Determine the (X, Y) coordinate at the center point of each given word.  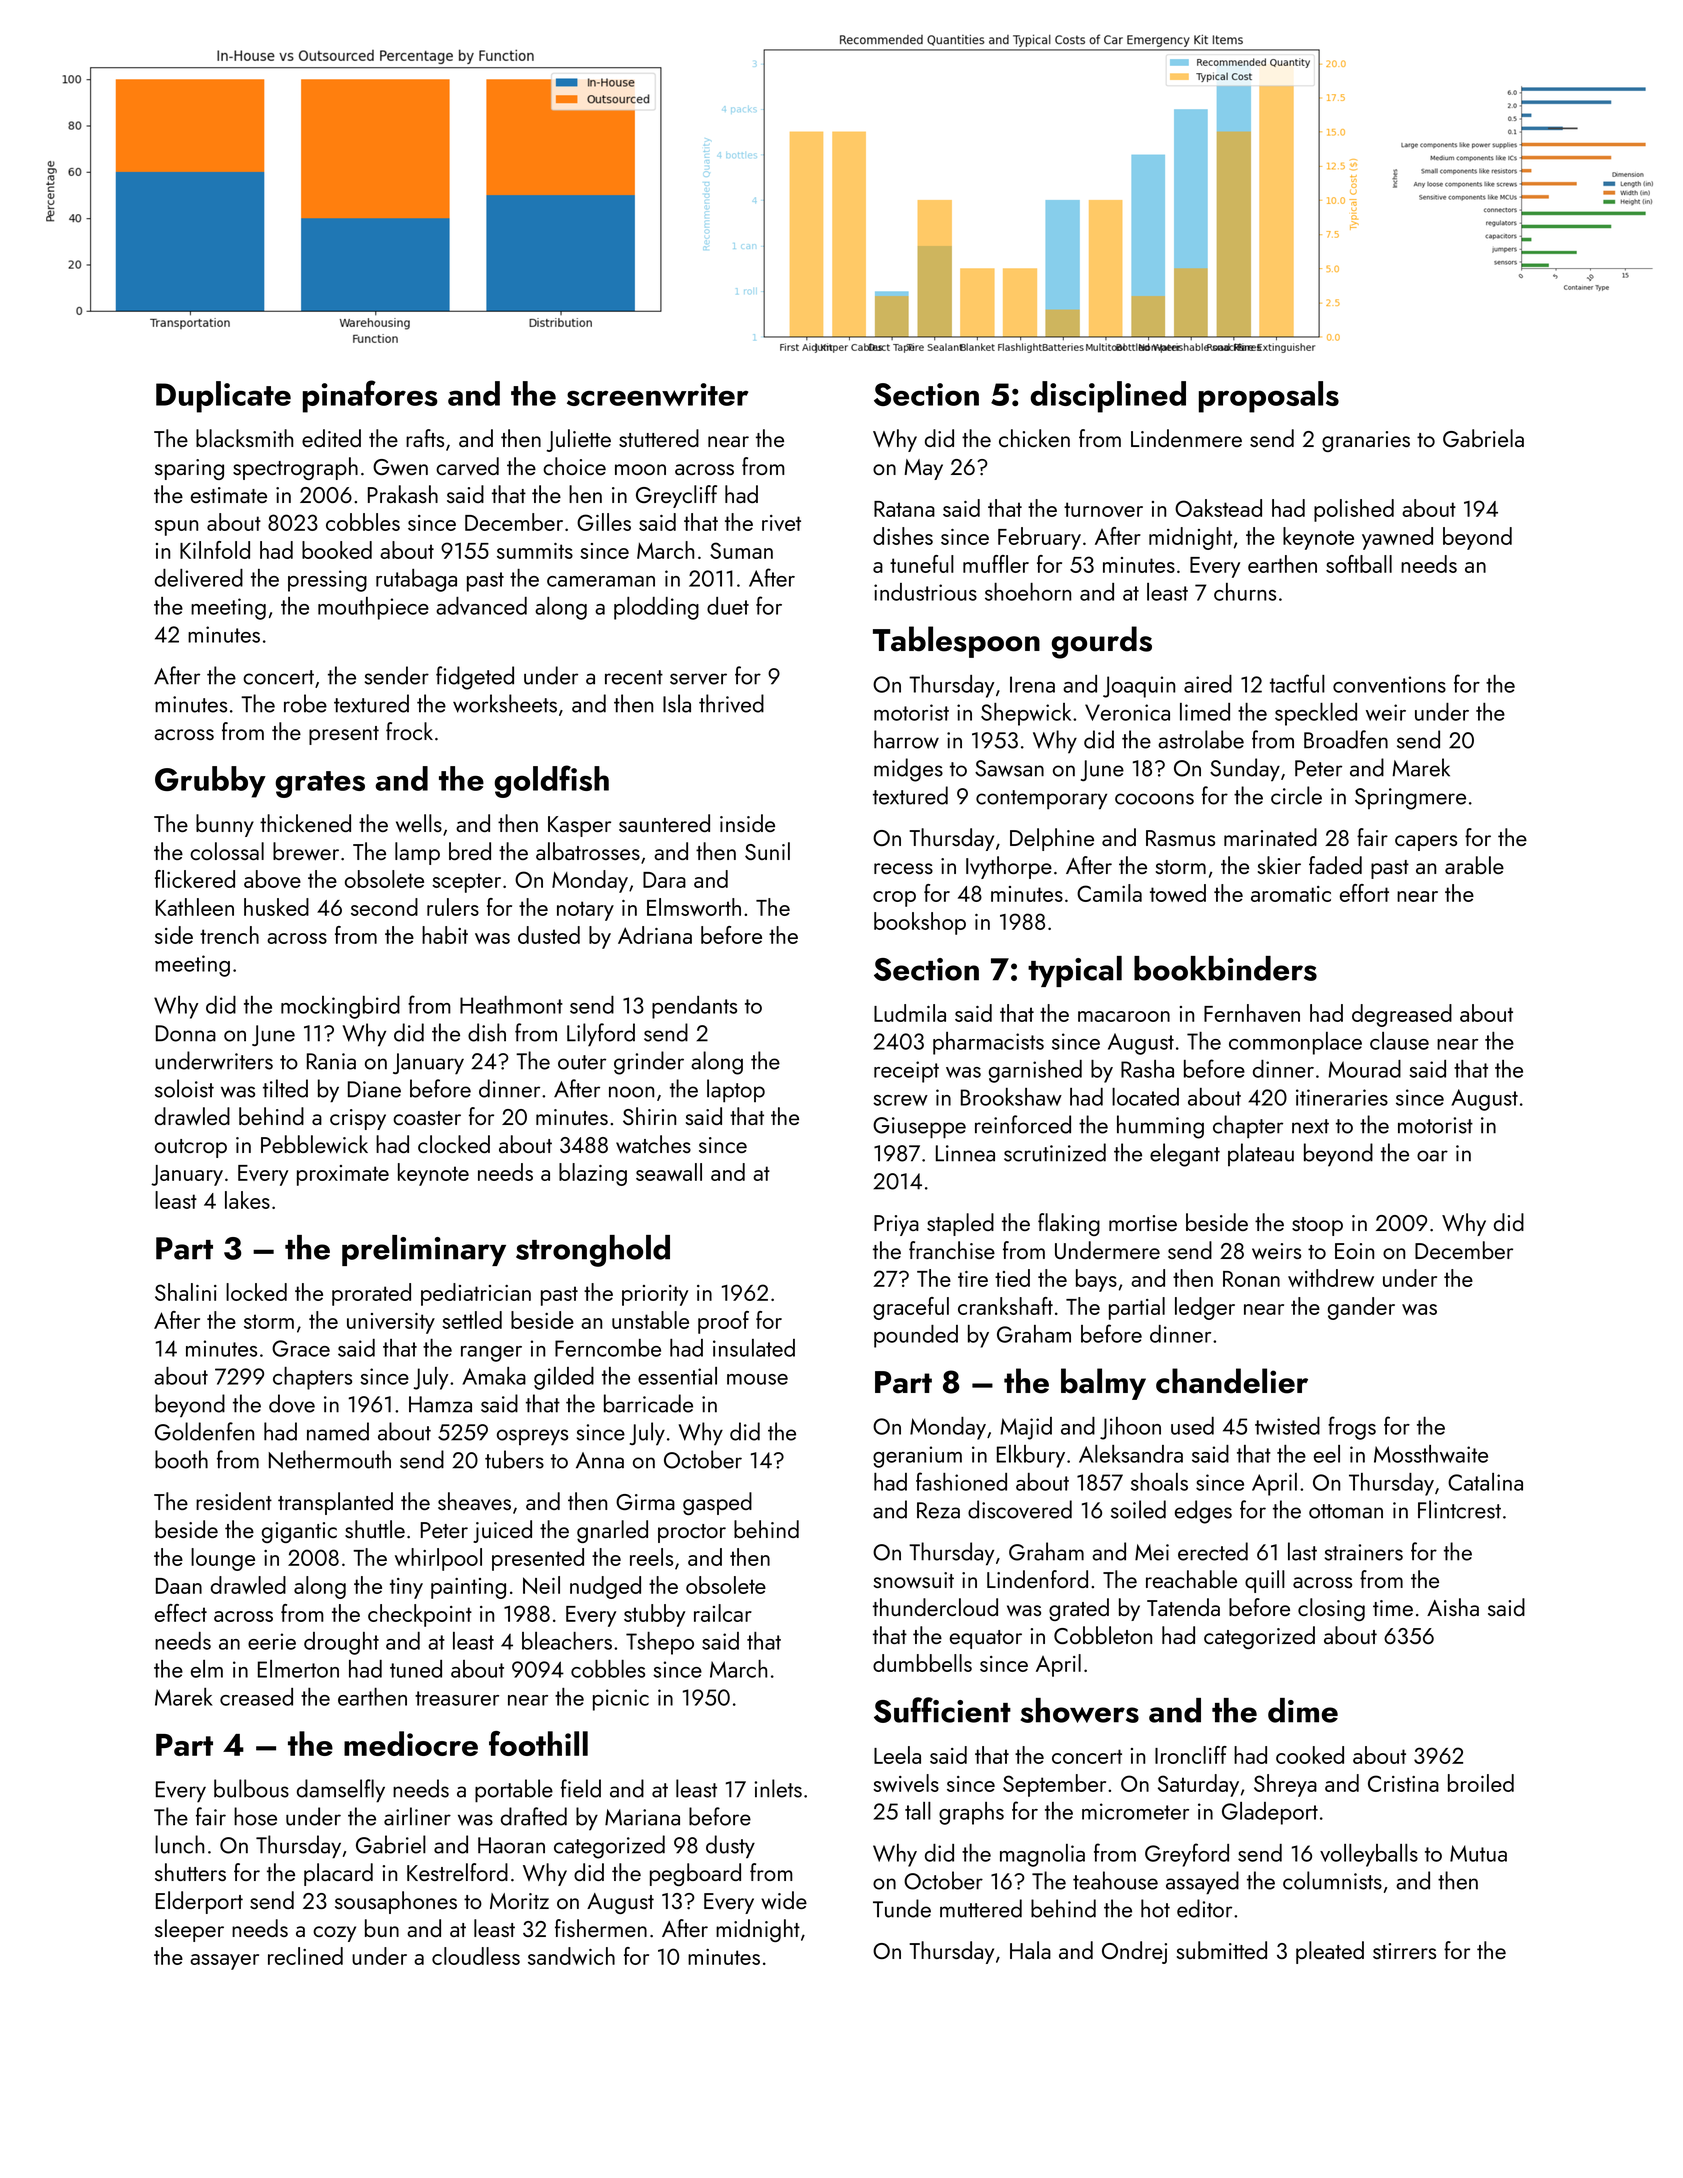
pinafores (370, 396)
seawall (669, 1172)
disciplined (1108, 397)
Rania (331, 1061)
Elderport (199, 1902)
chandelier (1232, 1381)
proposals (1269, 397)
